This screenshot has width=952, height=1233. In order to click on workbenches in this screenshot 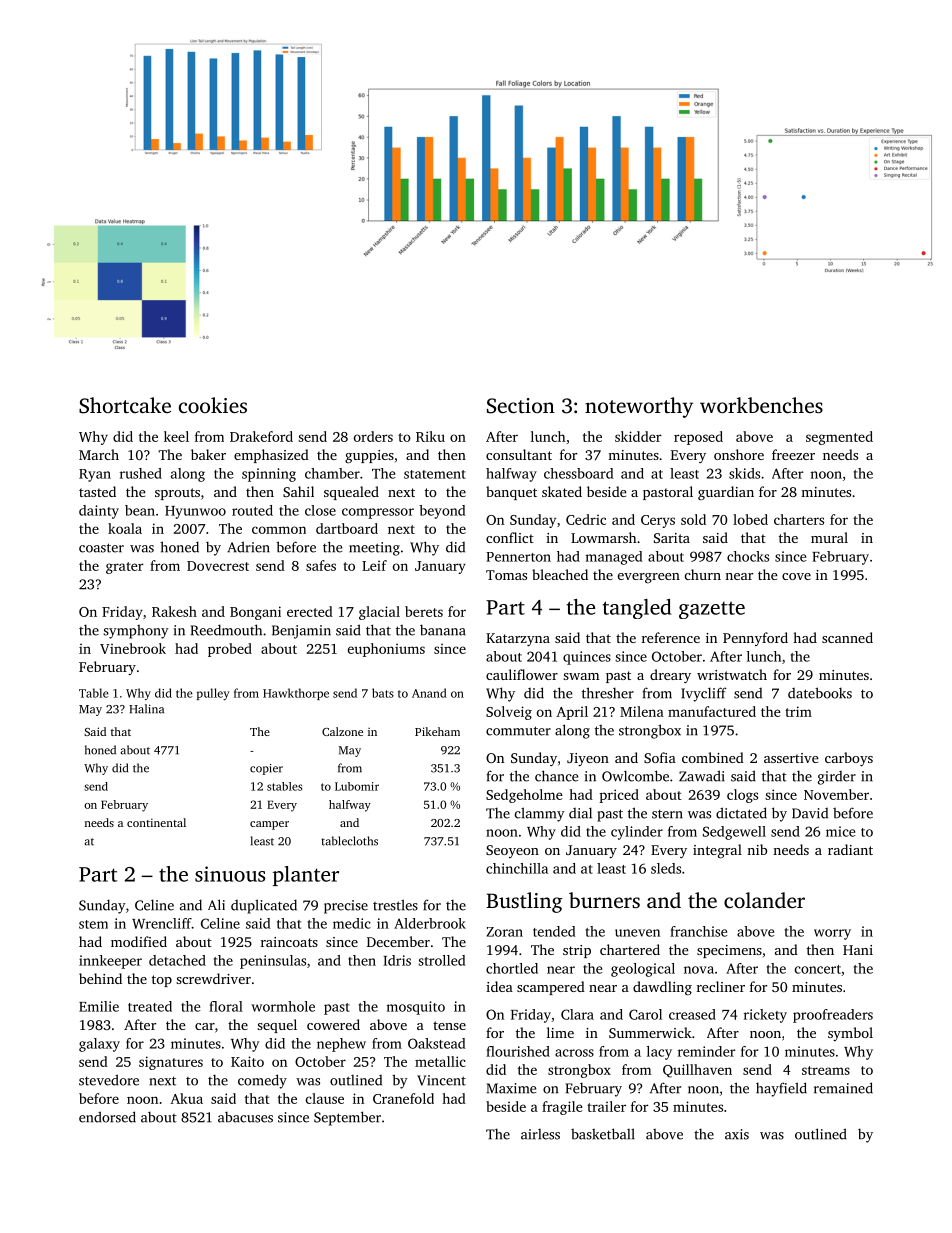, I will do `click(761, 405)`.
